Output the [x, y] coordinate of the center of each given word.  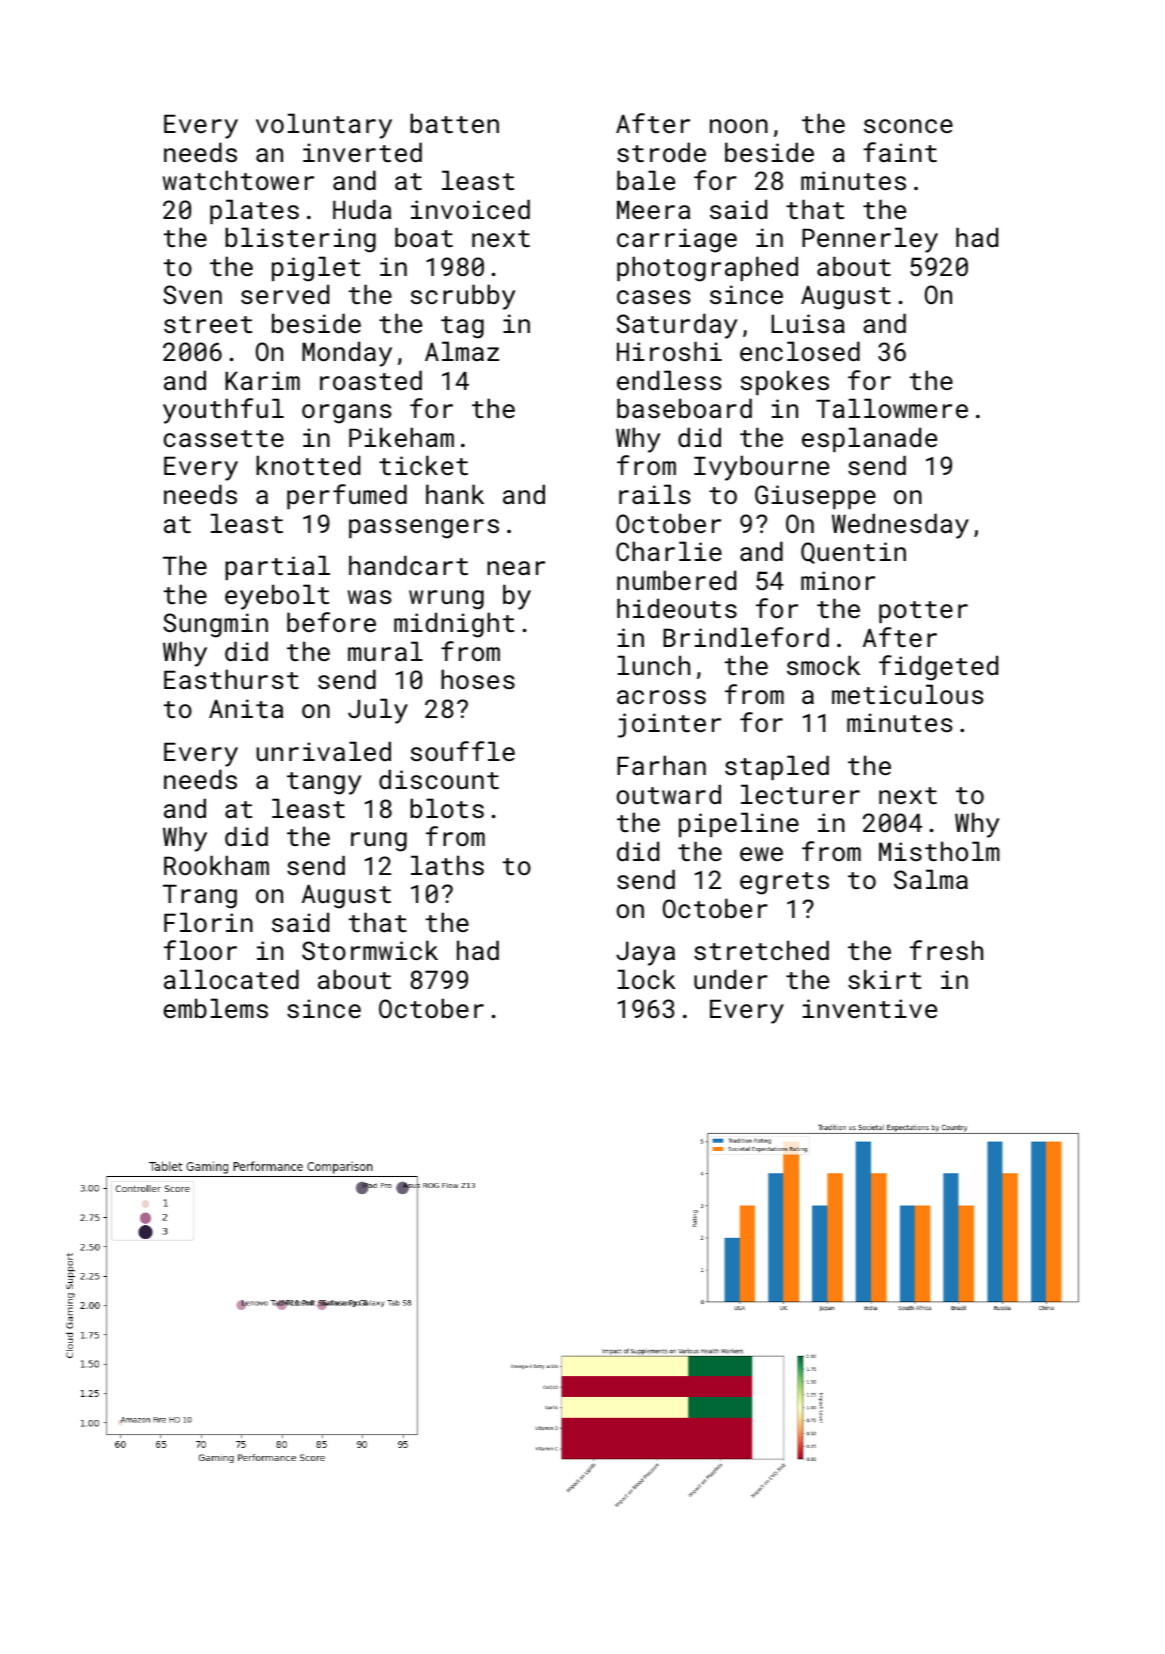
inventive [870, 1008]
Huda [362, 209]
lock [647, 979]
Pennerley [870, 240]
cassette [224, 438]
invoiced [470, 209]
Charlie [669, 551]
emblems [215, 1008]
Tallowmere [892, 408]
